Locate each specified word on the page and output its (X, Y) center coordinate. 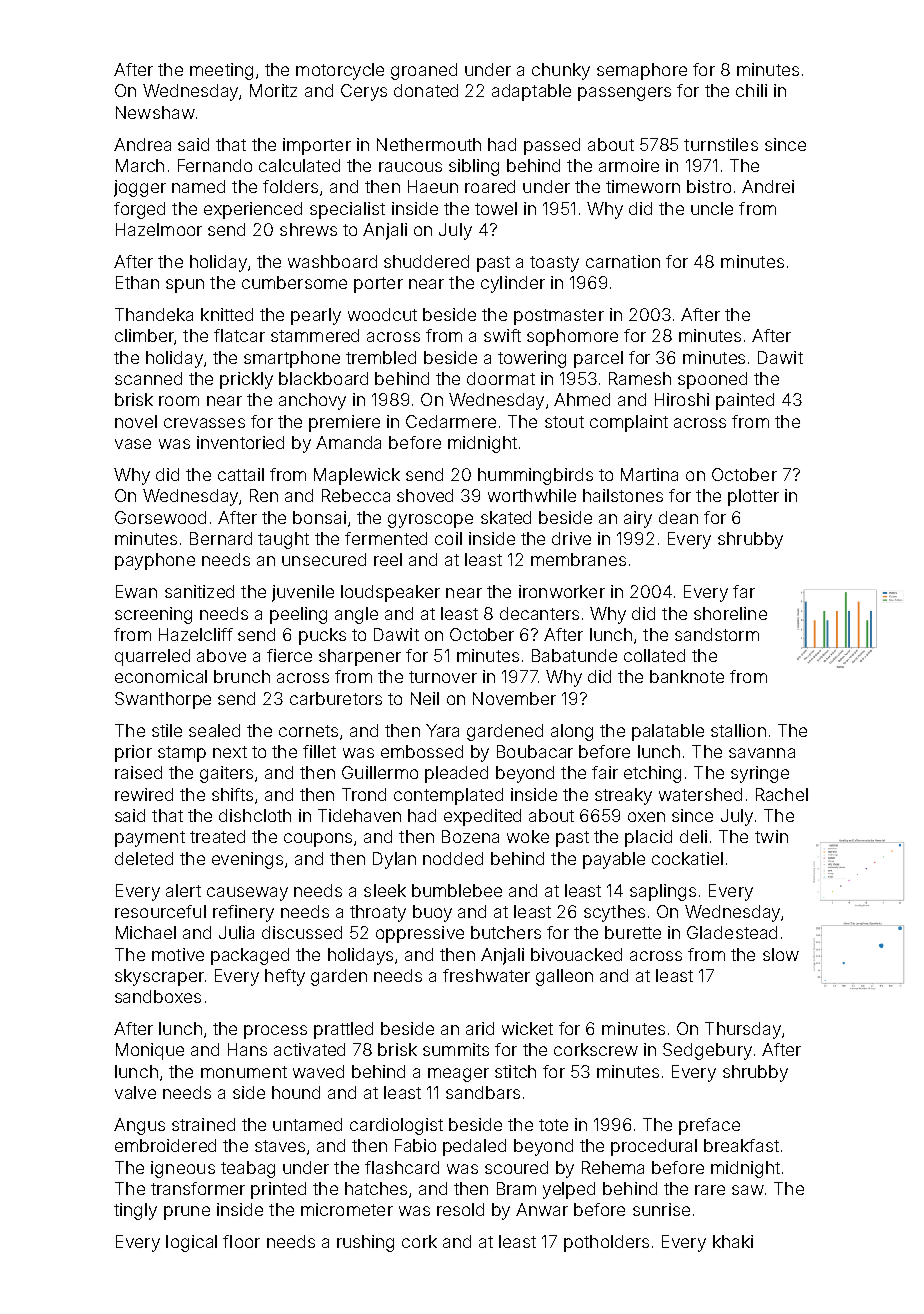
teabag (248, 1169)
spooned (712, 380)
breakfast (741, 1145)
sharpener (360, 657)
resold (460, 1209)
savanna (762, 753)
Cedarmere (451, 421)
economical (161, 676)
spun (185, 286)
